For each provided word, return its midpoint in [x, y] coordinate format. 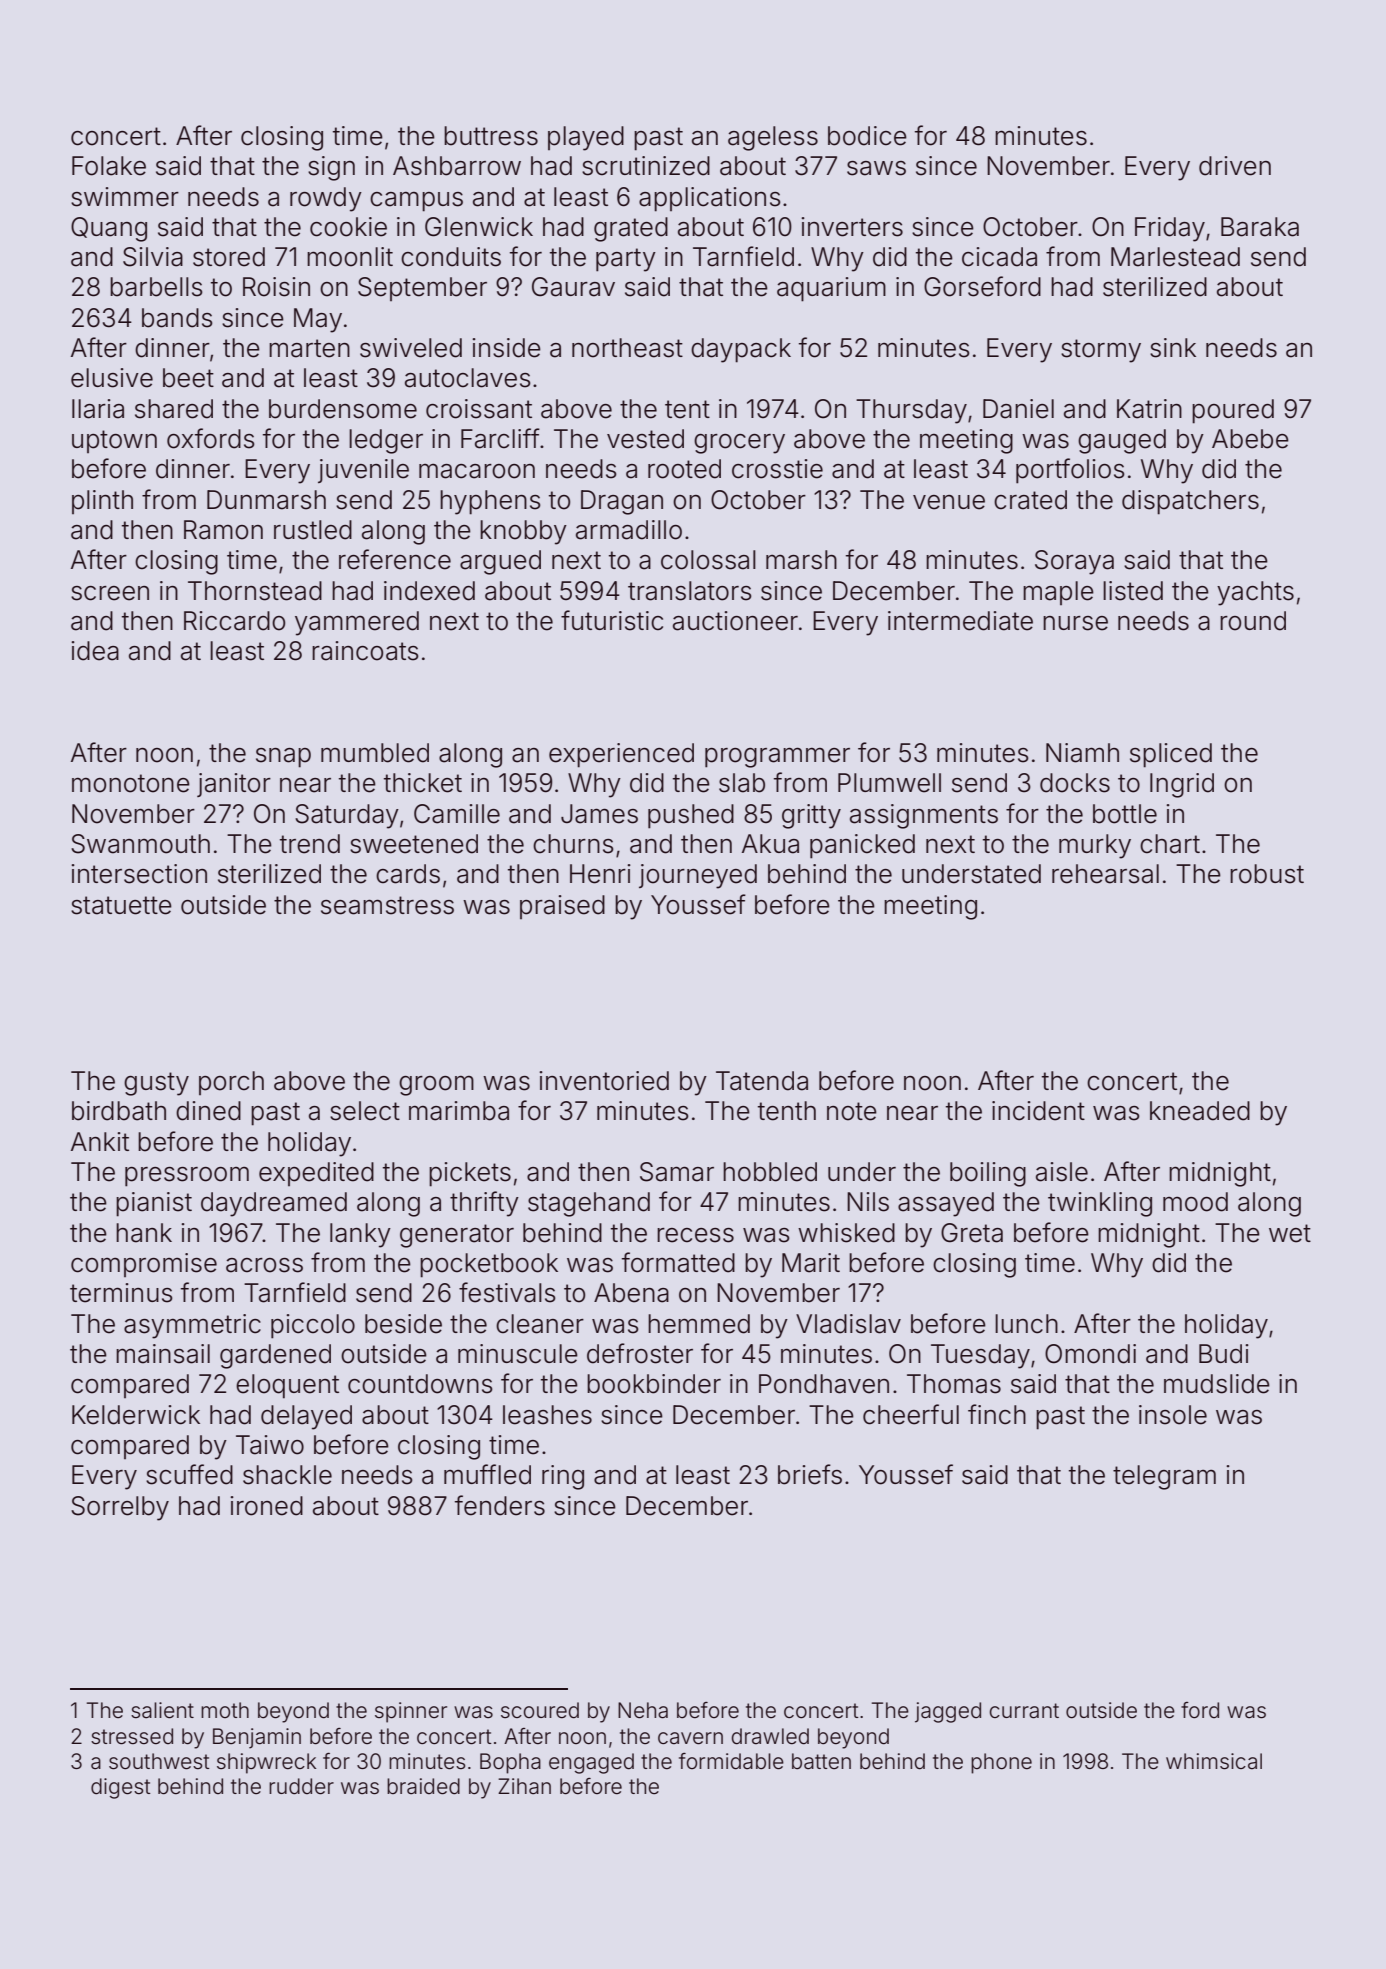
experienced [621, 755]
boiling [988, 1174]
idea [95, 651]
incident [1038, 1111]
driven [1235, 166]
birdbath [119, 1111]
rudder [301, 1786]
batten [821, 1761]
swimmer [125, 197]
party [626, 260]
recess [695, 1235]
